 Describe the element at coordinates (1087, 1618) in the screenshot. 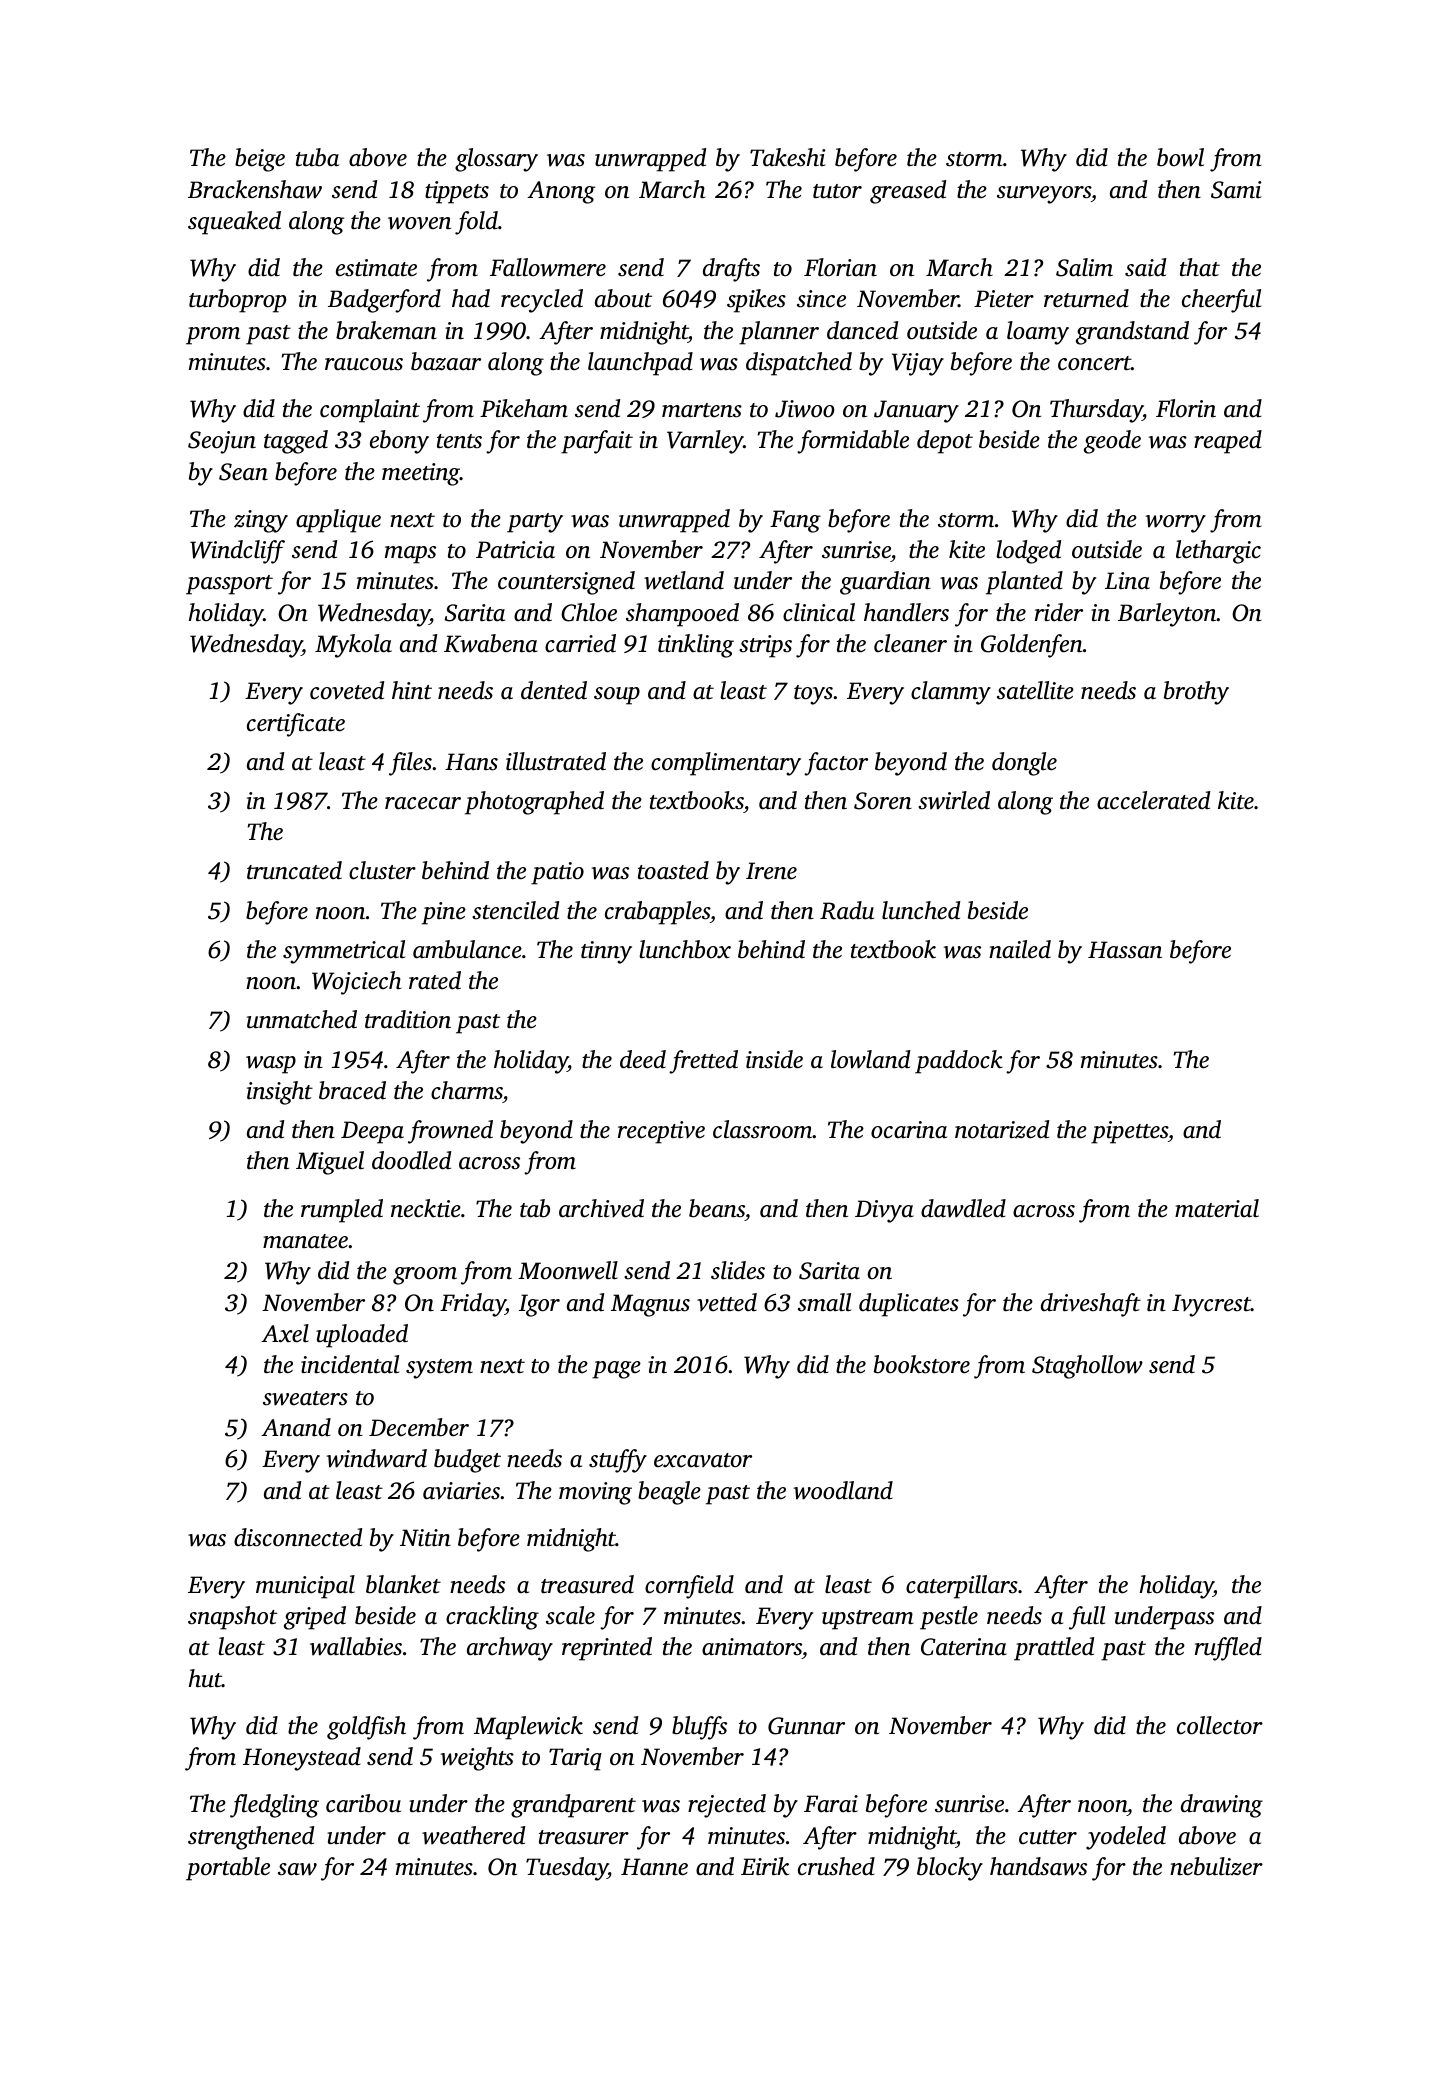

I see `full` at that location.
